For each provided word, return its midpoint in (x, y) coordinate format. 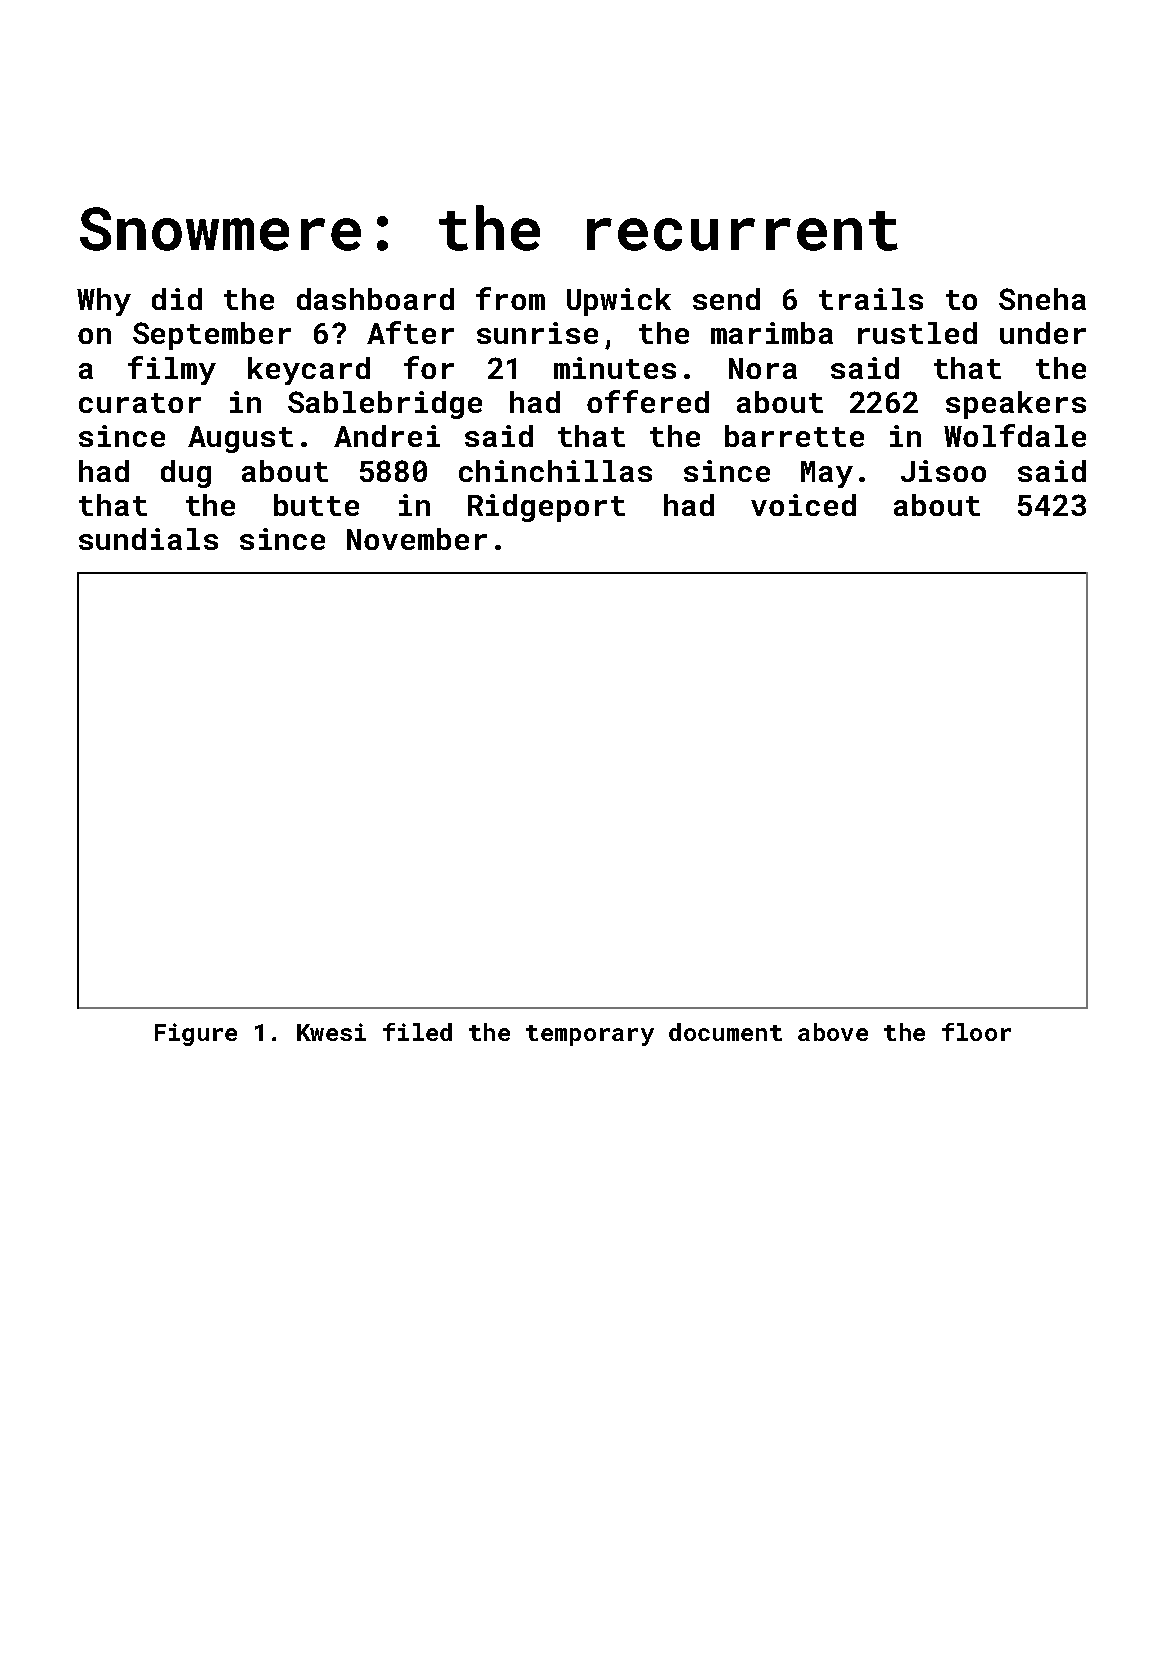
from (510, 298)
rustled (917, 333)
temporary (590, 1035)
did (177, 299)
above (833, 1032)
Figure (196, 1034)
